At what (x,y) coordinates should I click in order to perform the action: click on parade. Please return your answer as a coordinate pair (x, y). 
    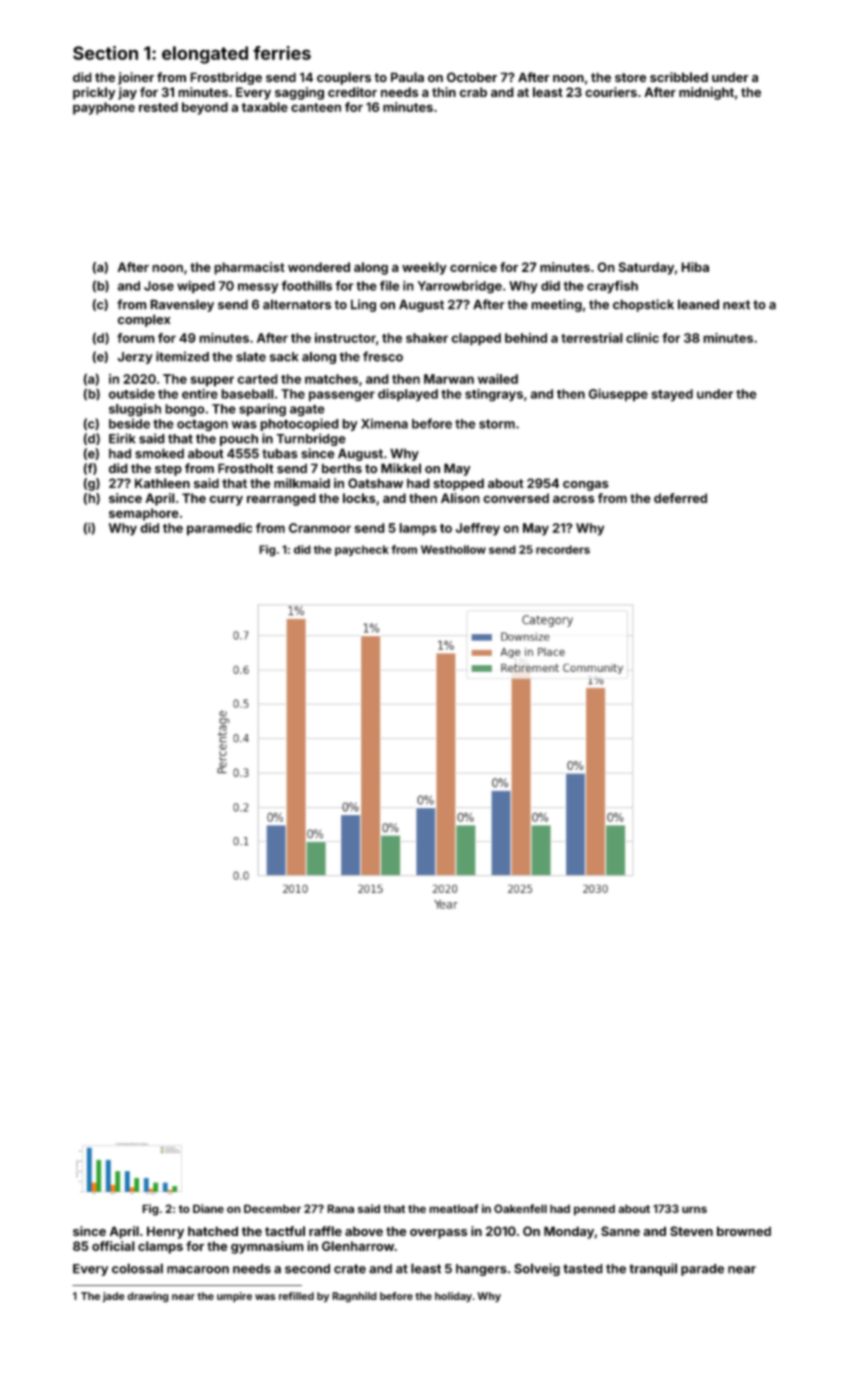
    Looking at the image, I should click on (702, 1270).
